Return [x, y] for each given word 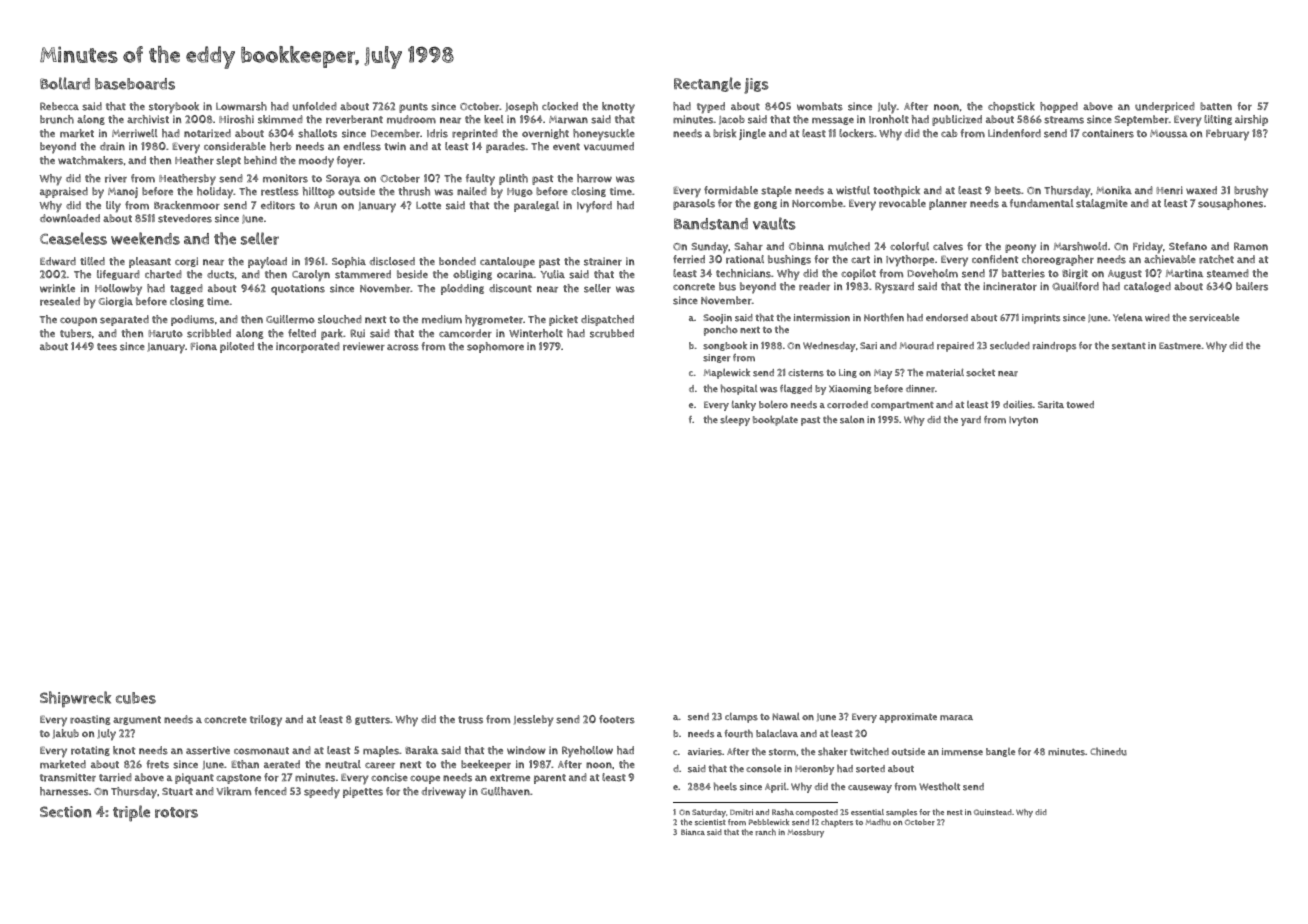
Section [66, 812]
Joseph [521, 107]
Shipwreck [75, 699]
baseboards [135, 84]
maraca [956, 718]
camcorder [465, 333]
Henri [1169, 190]
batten [1216, 106]
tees [107, 347]
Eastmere [1180, 346]
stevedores [185, 218]
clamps [741, 717]
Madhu [878, 822]
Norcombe [817, 203]
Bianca [693, 832]
